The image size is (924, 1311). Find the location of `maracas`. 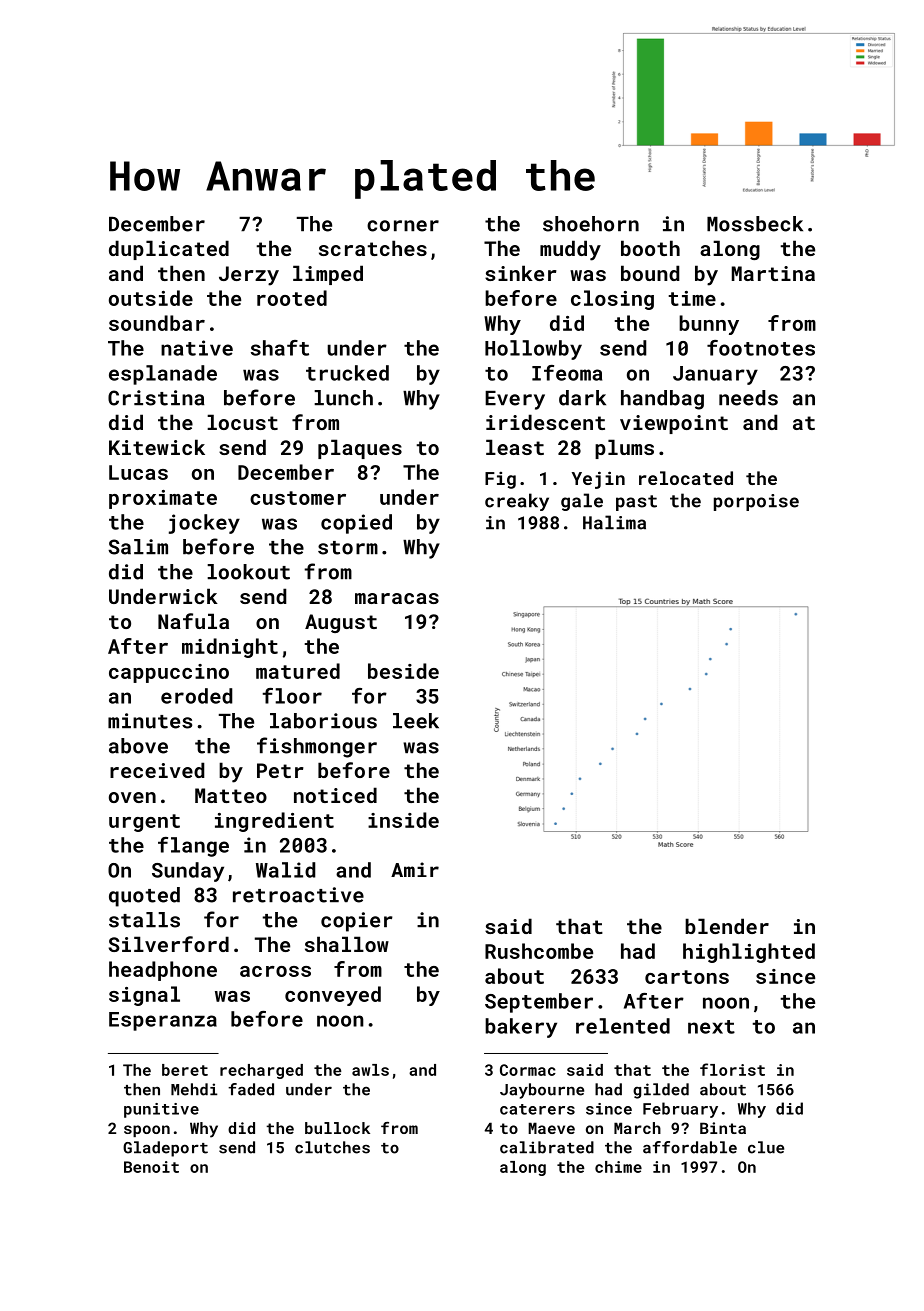

maracas is located at coordinates (397, 598).
